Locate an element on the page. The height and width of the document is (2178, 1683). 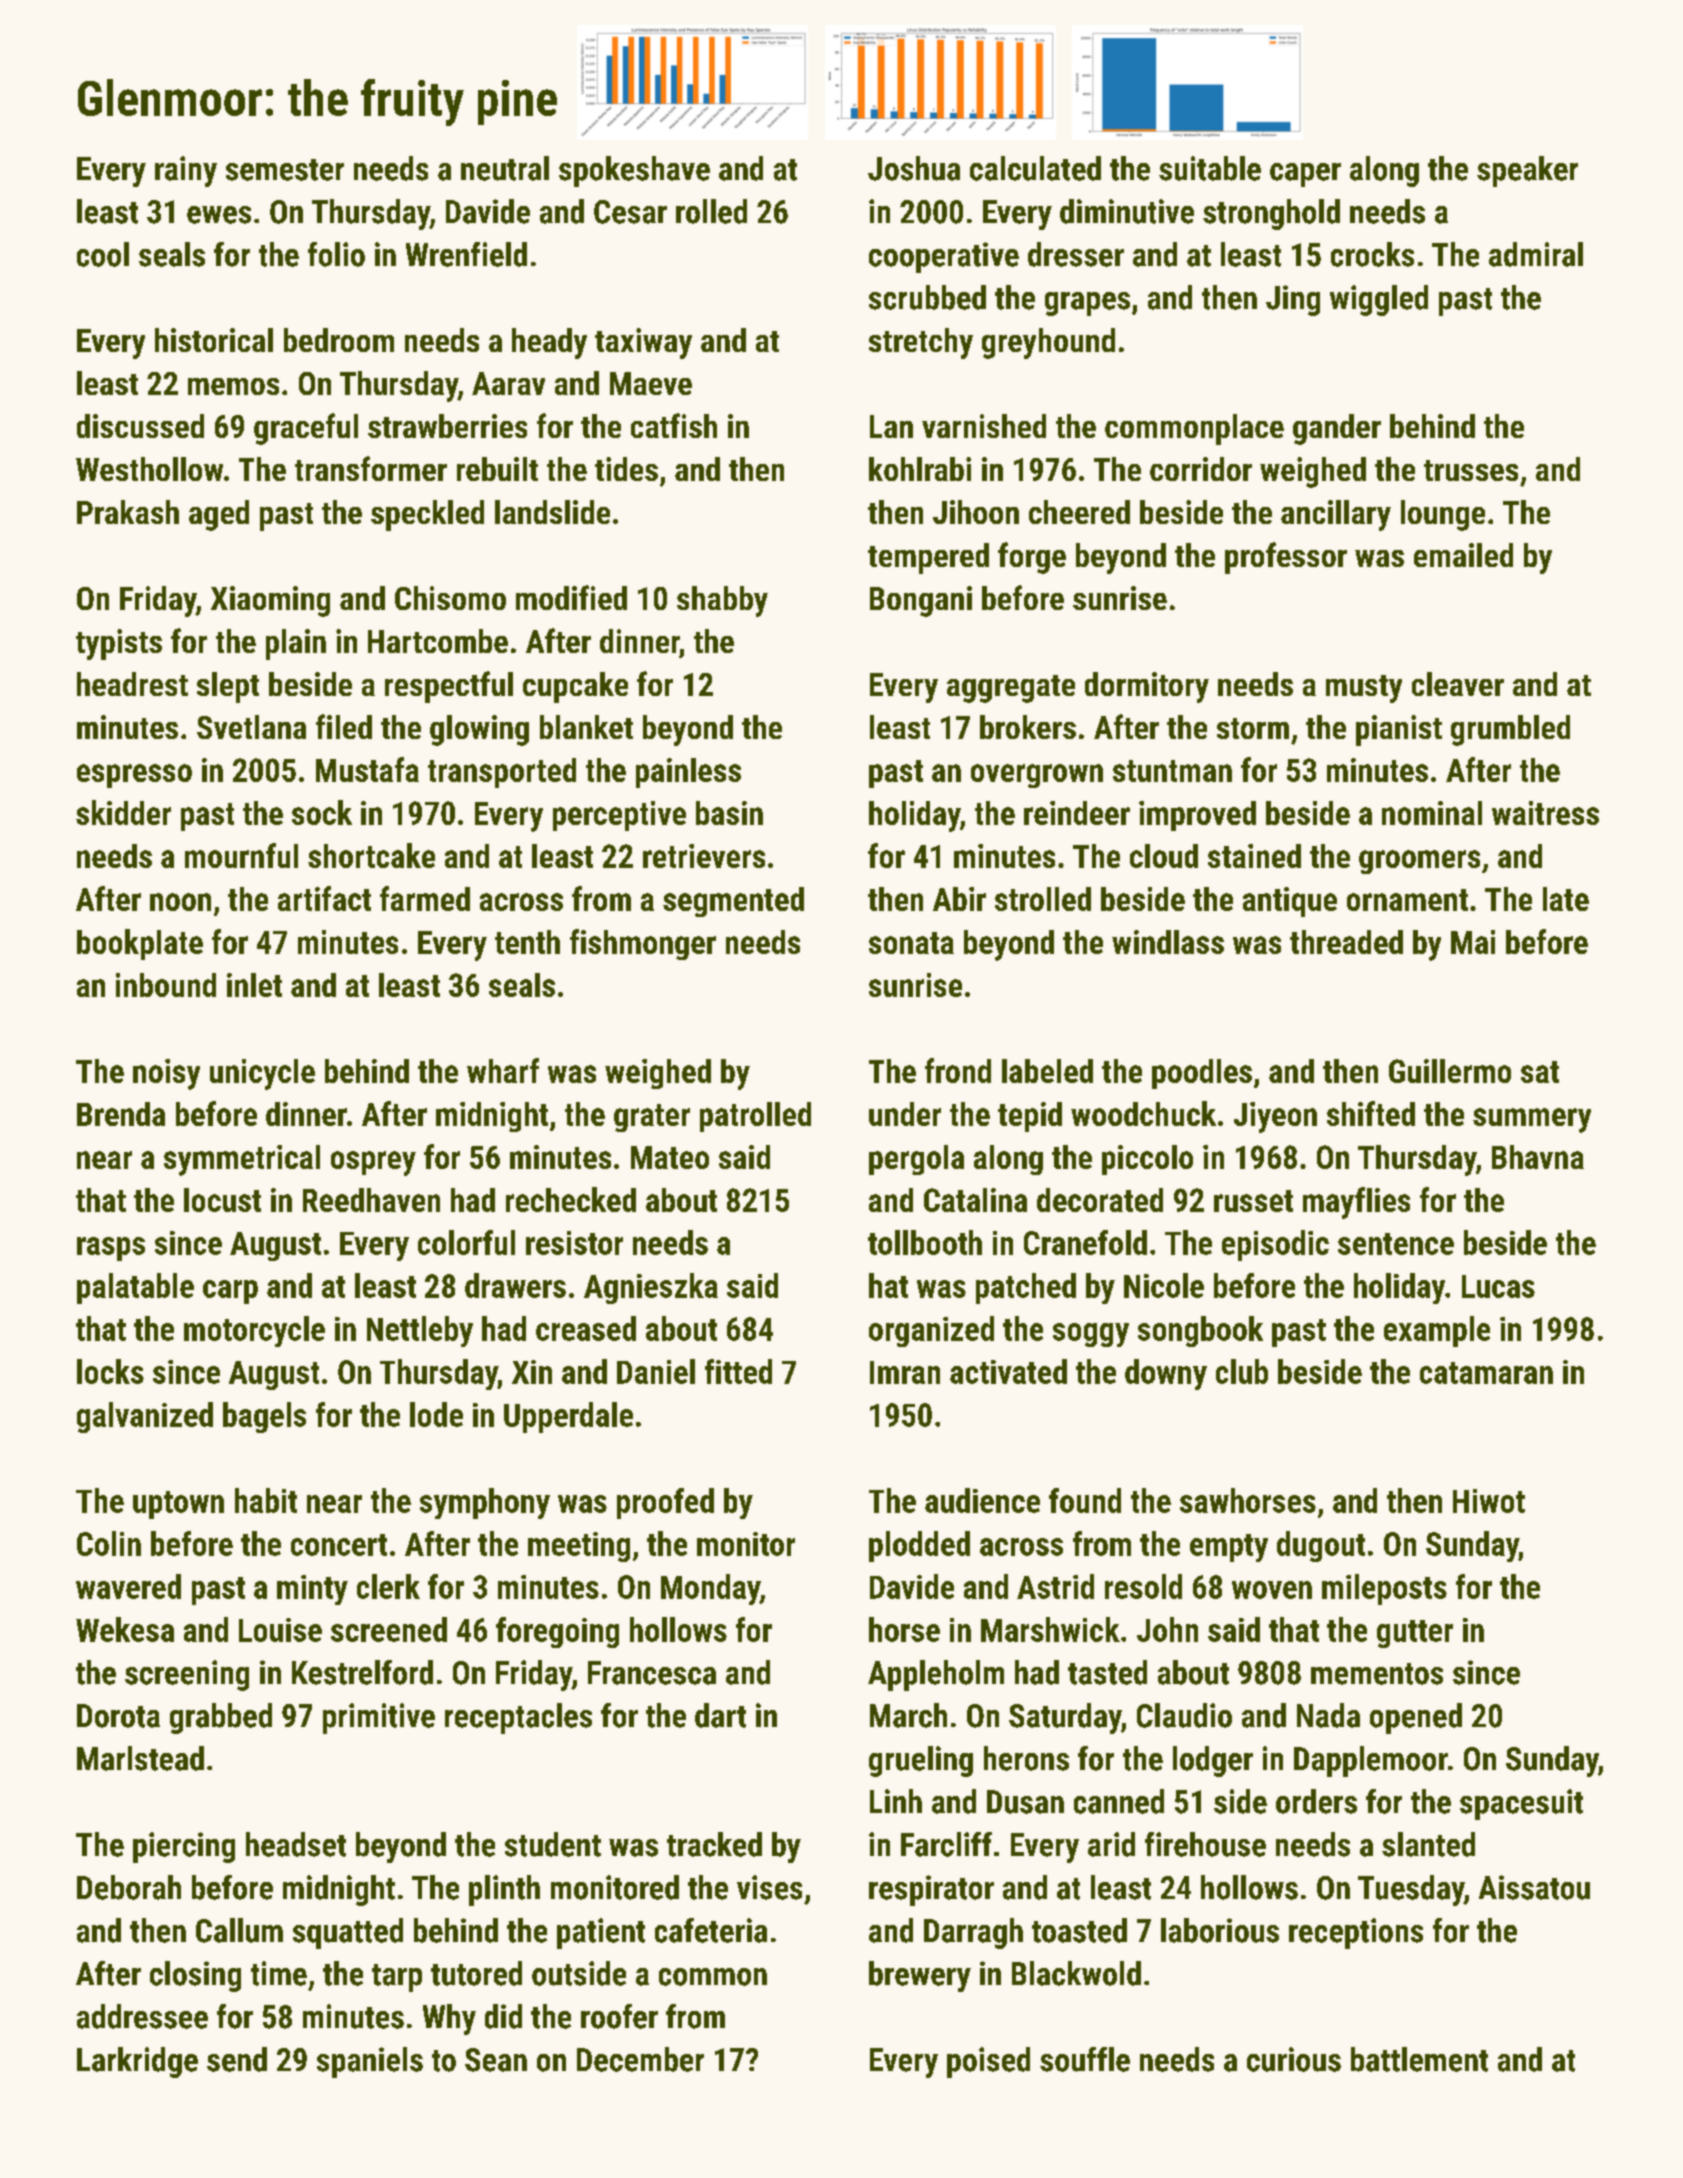
rainy is located at coordinates (186, 171).
